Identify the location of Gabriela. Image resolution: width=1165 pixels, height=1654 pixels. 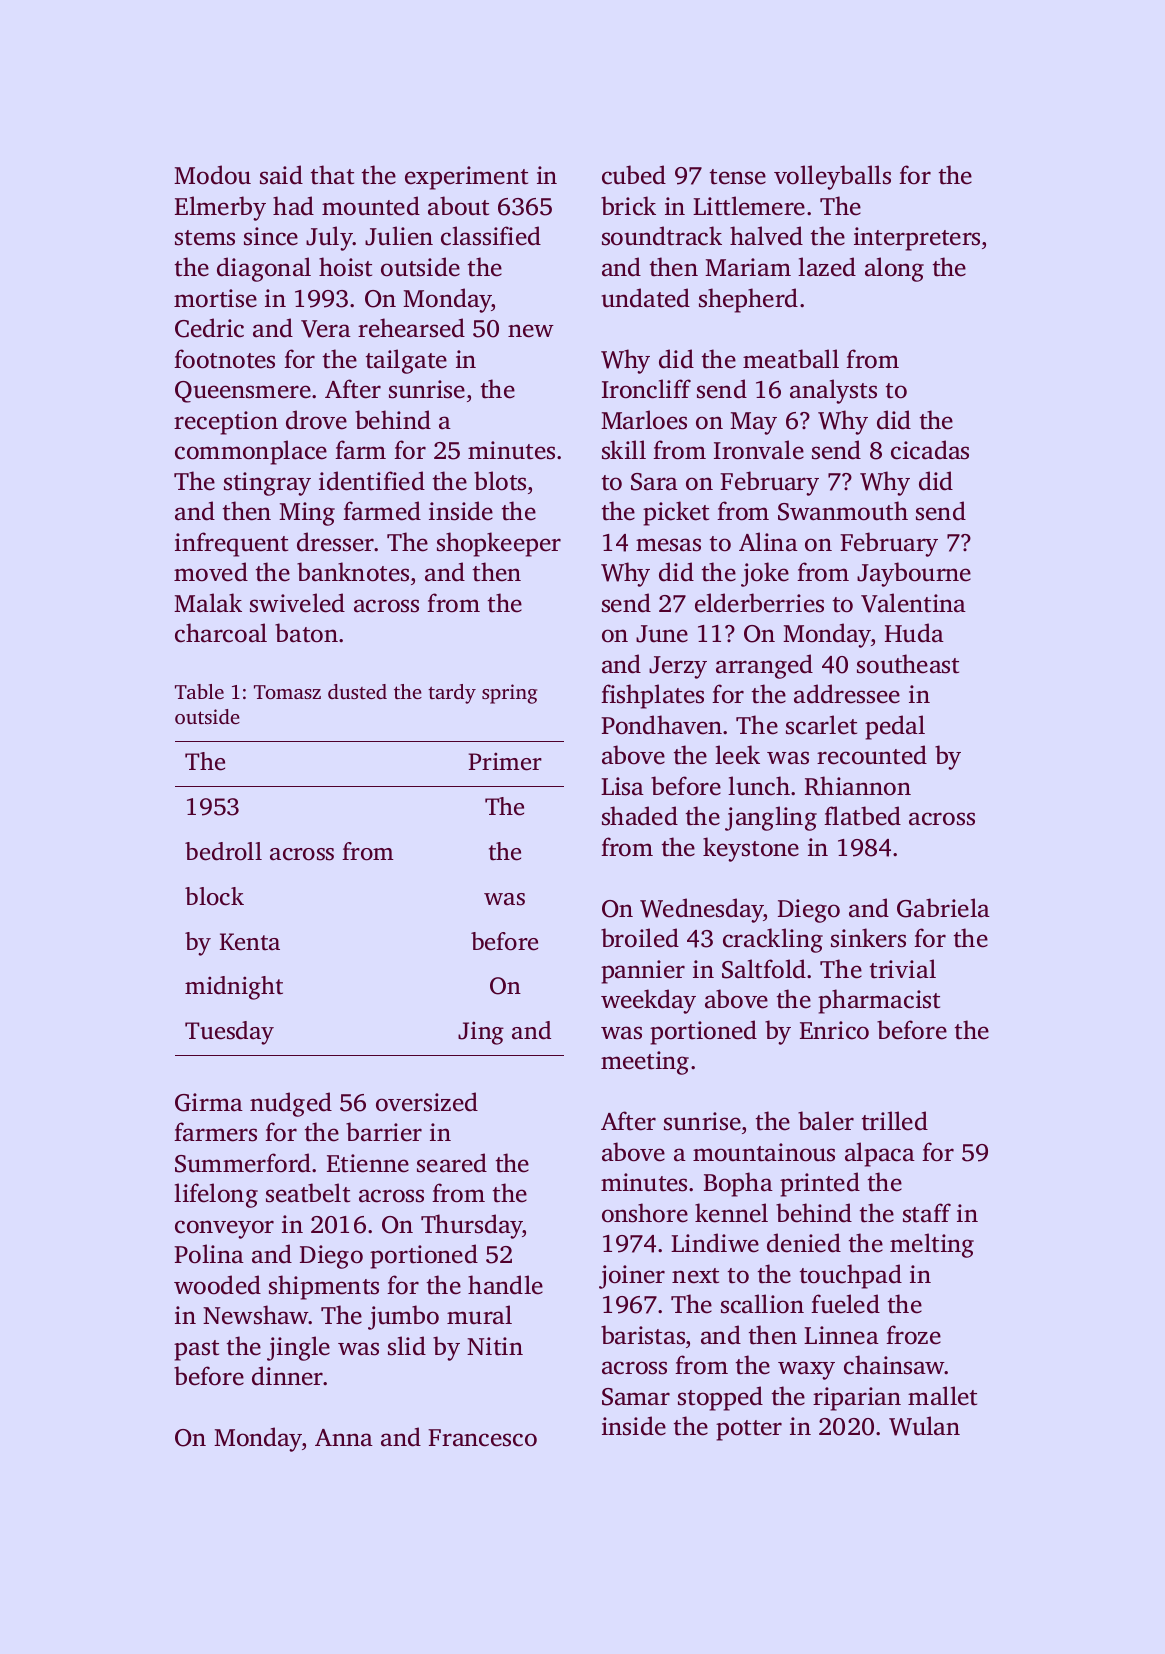
(943, 908).
